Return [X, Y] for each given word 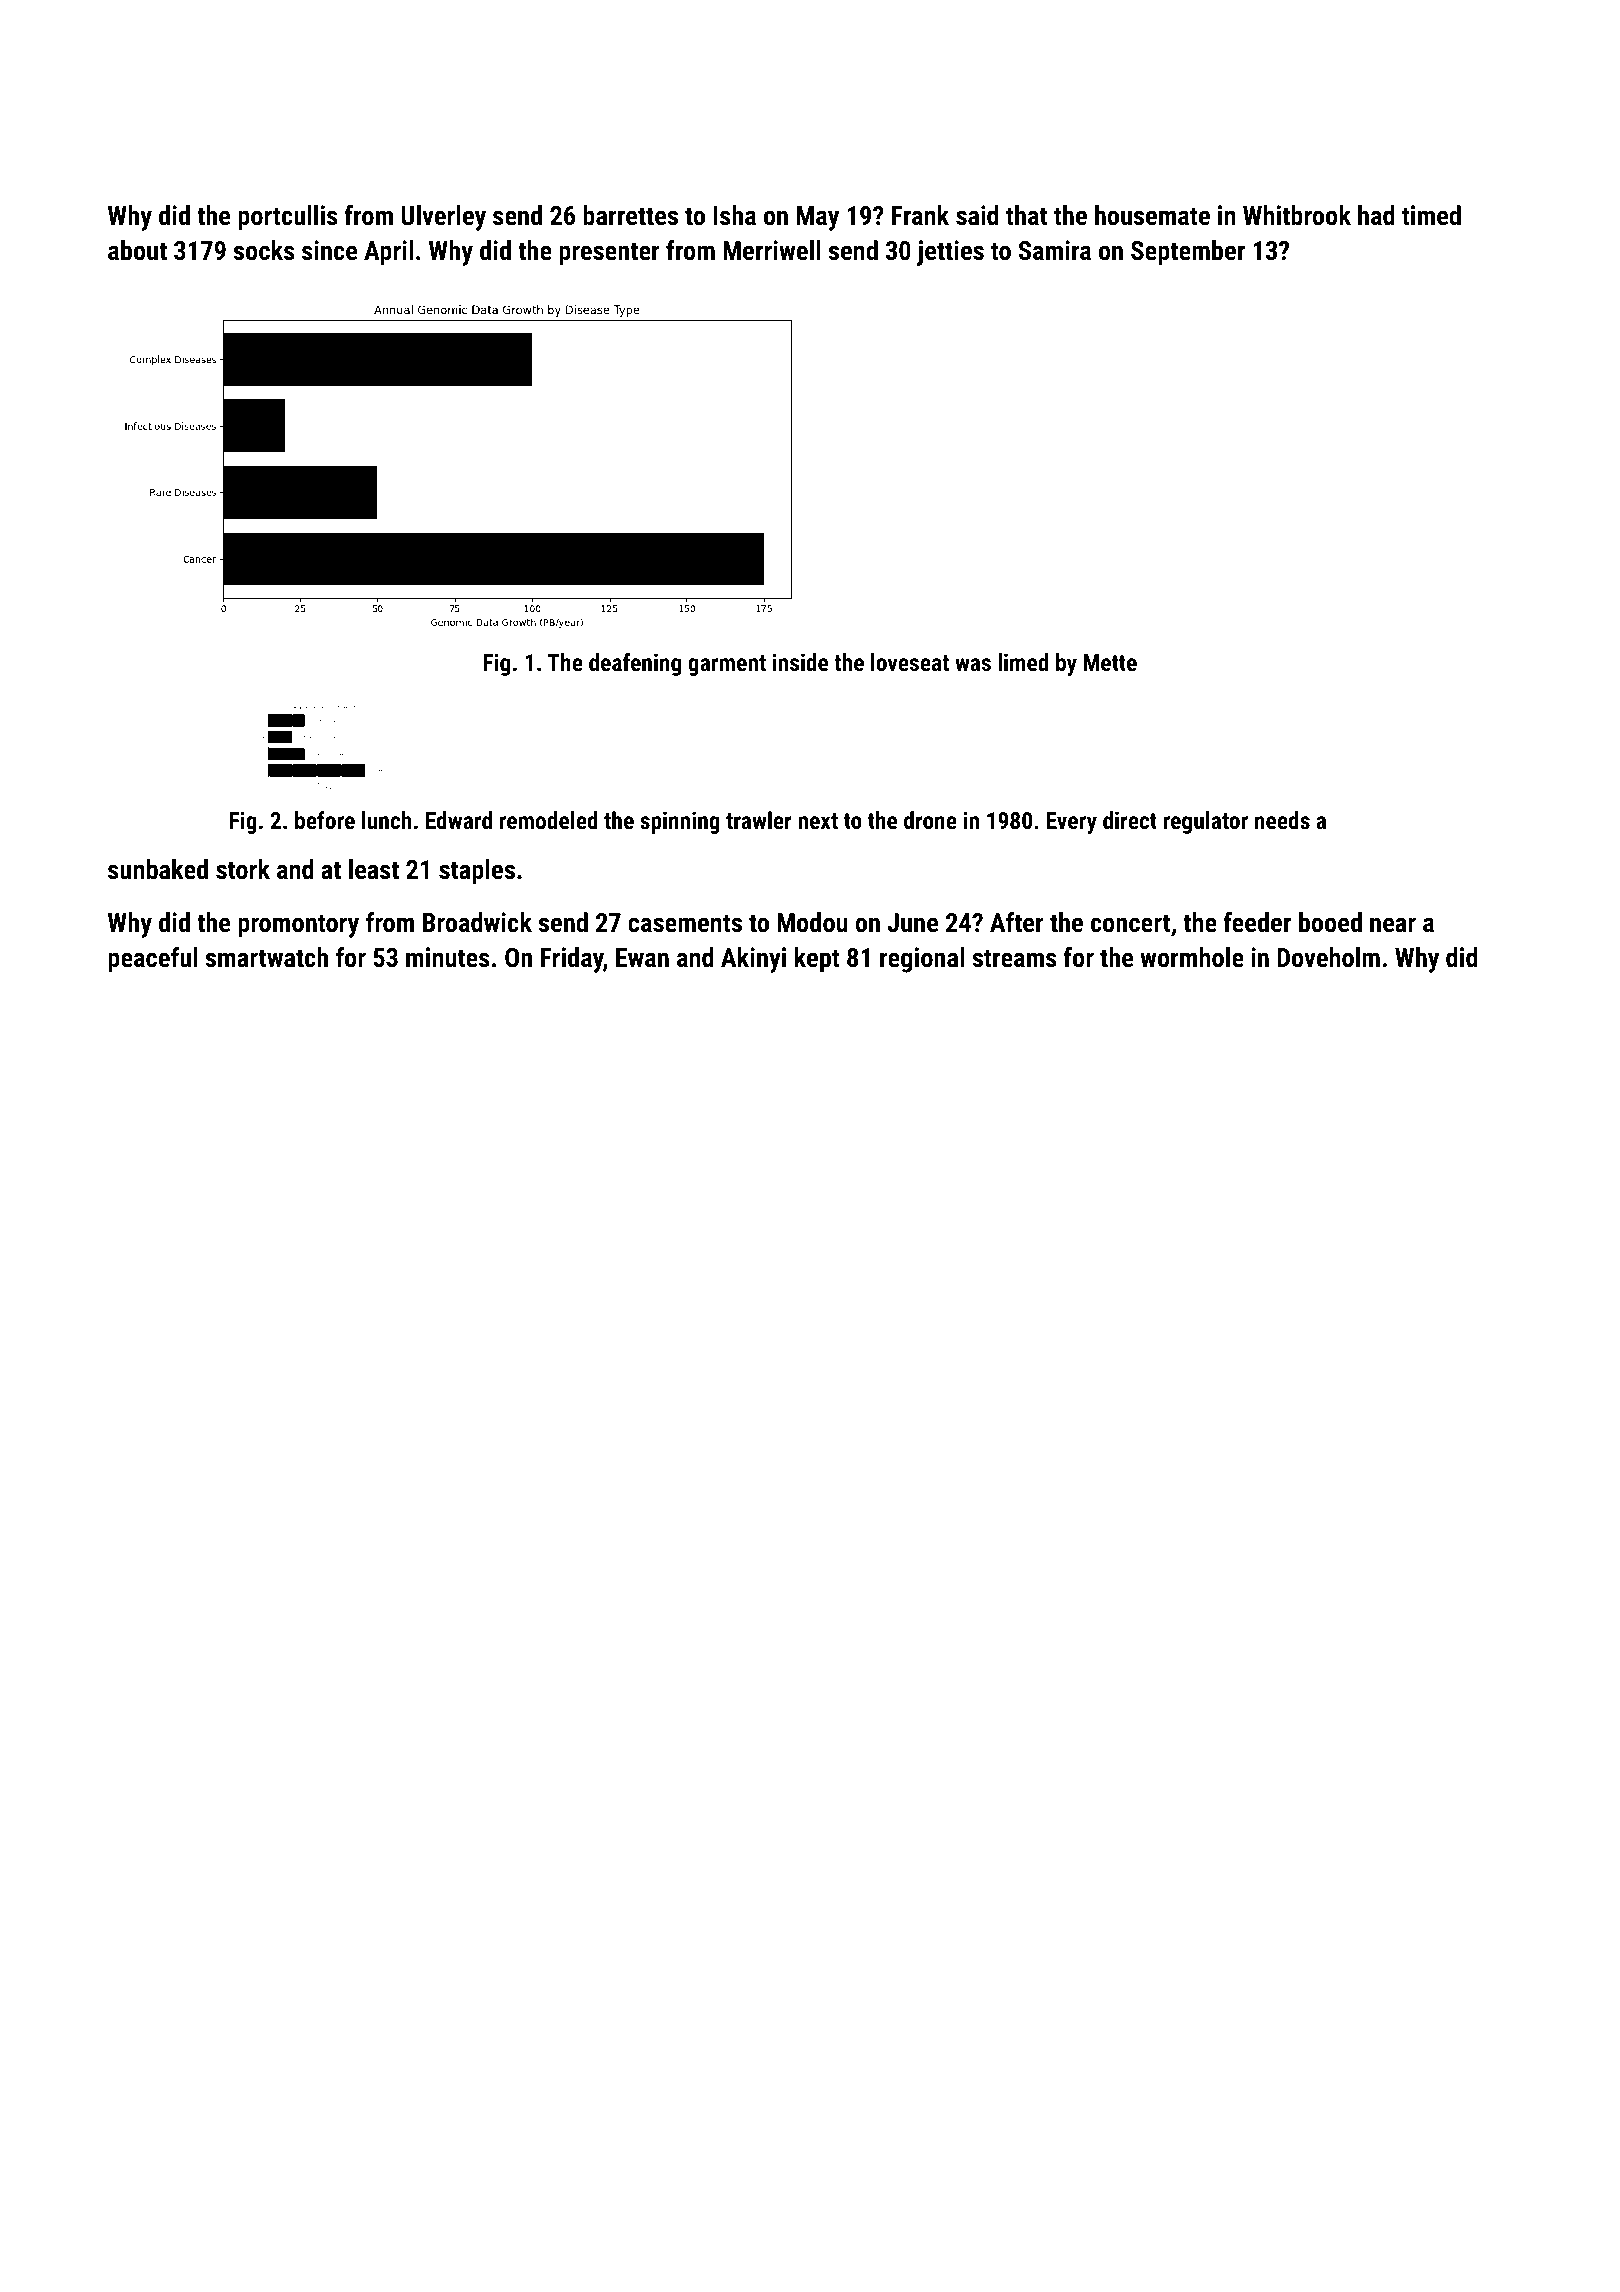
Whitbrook [1297, 215]
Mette [1110, 662]
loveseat [910, 662]
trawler [759, 820]
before [325, 820]
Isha [734, 215]
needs [1282, 820]
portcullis [288, 218]
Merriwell [771, 250]
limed [1023, 662]
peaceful [153, 960]
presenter [609, 254]
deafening [635, 664]
